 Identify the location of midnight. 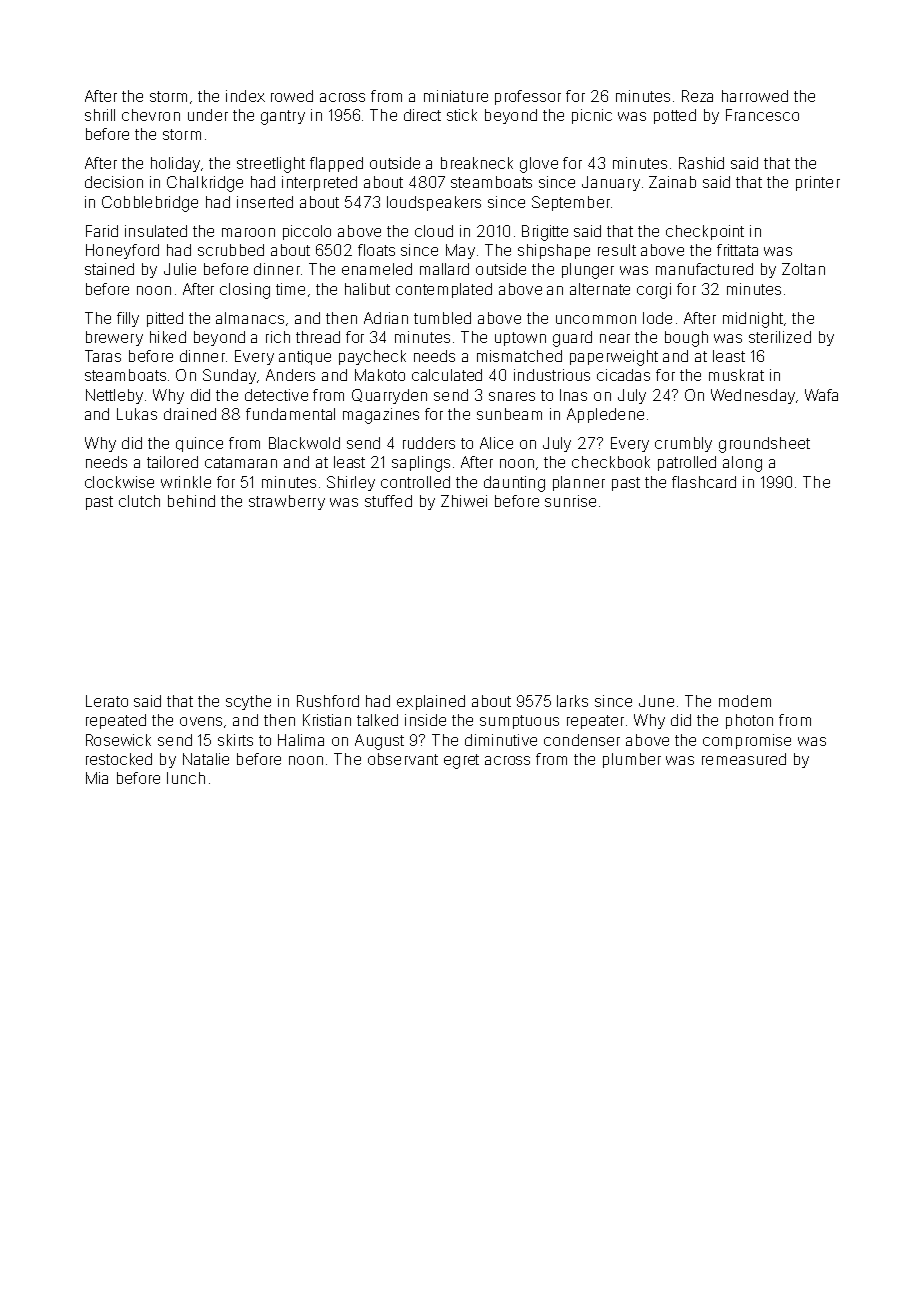
(753, 320).
